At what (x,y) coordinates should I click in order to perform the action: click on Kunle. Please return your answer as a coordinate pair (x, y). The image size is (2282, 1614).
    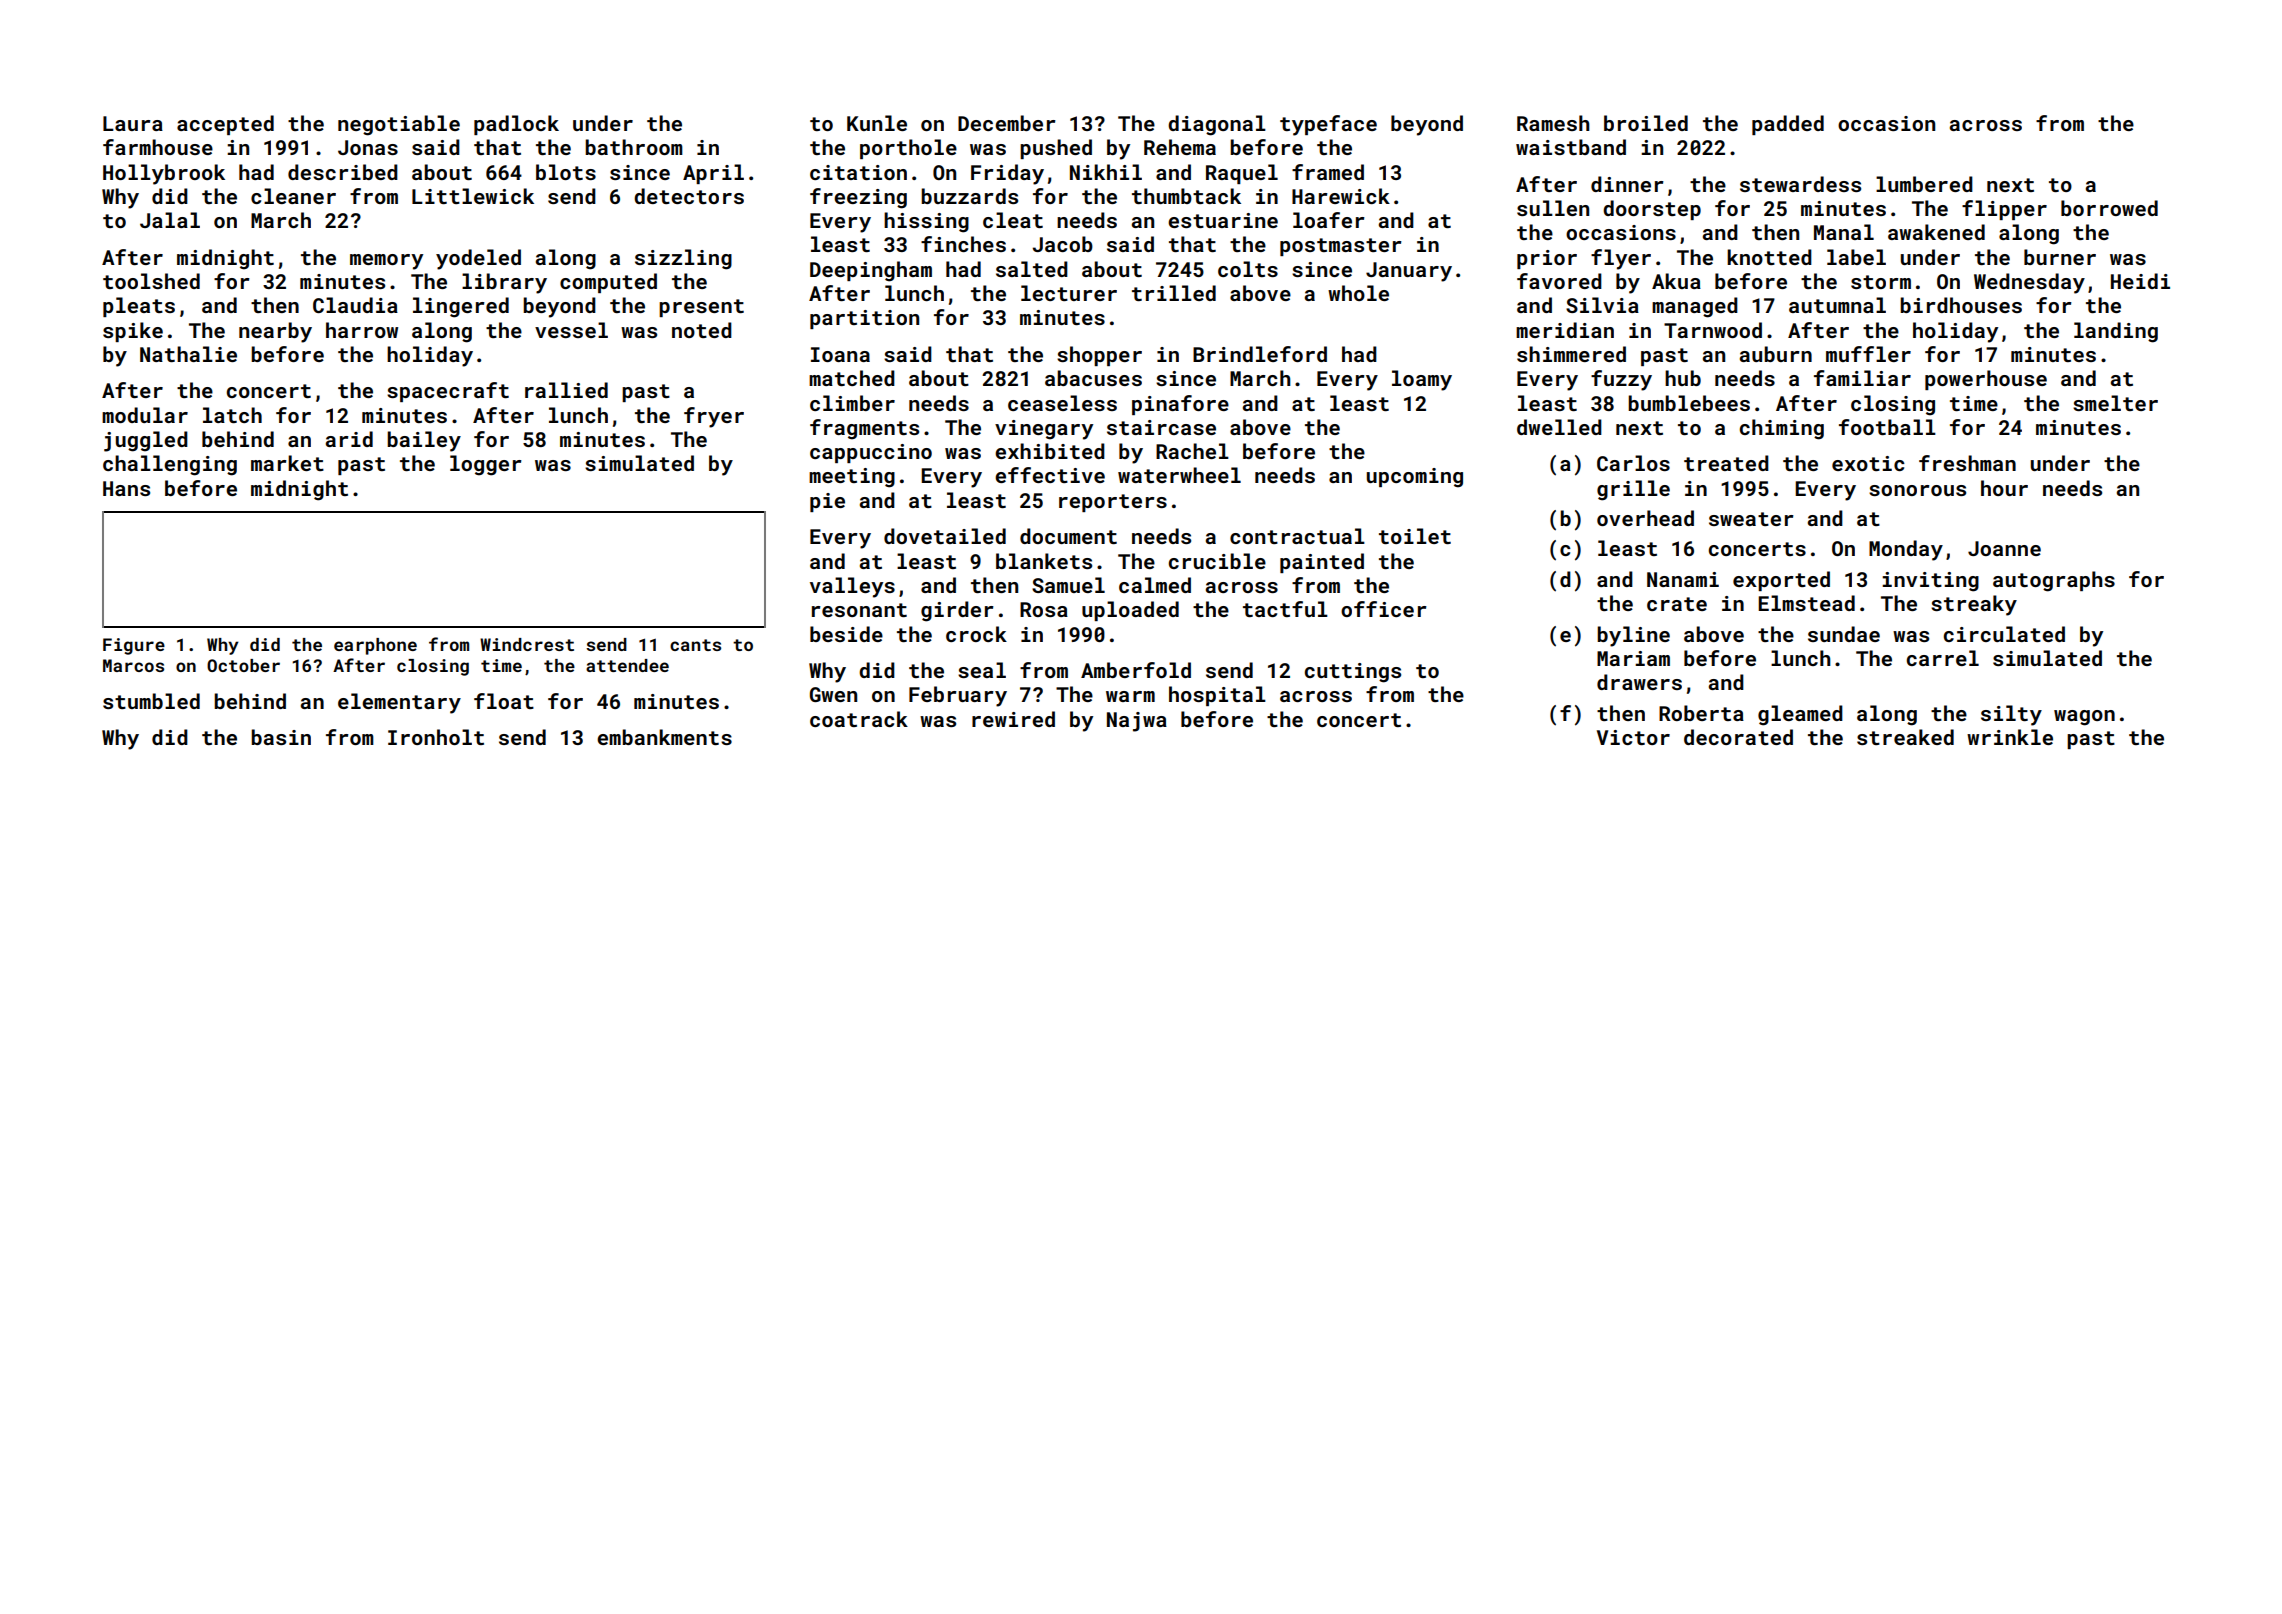
    Looking at the image, I should click on (877, 123).
